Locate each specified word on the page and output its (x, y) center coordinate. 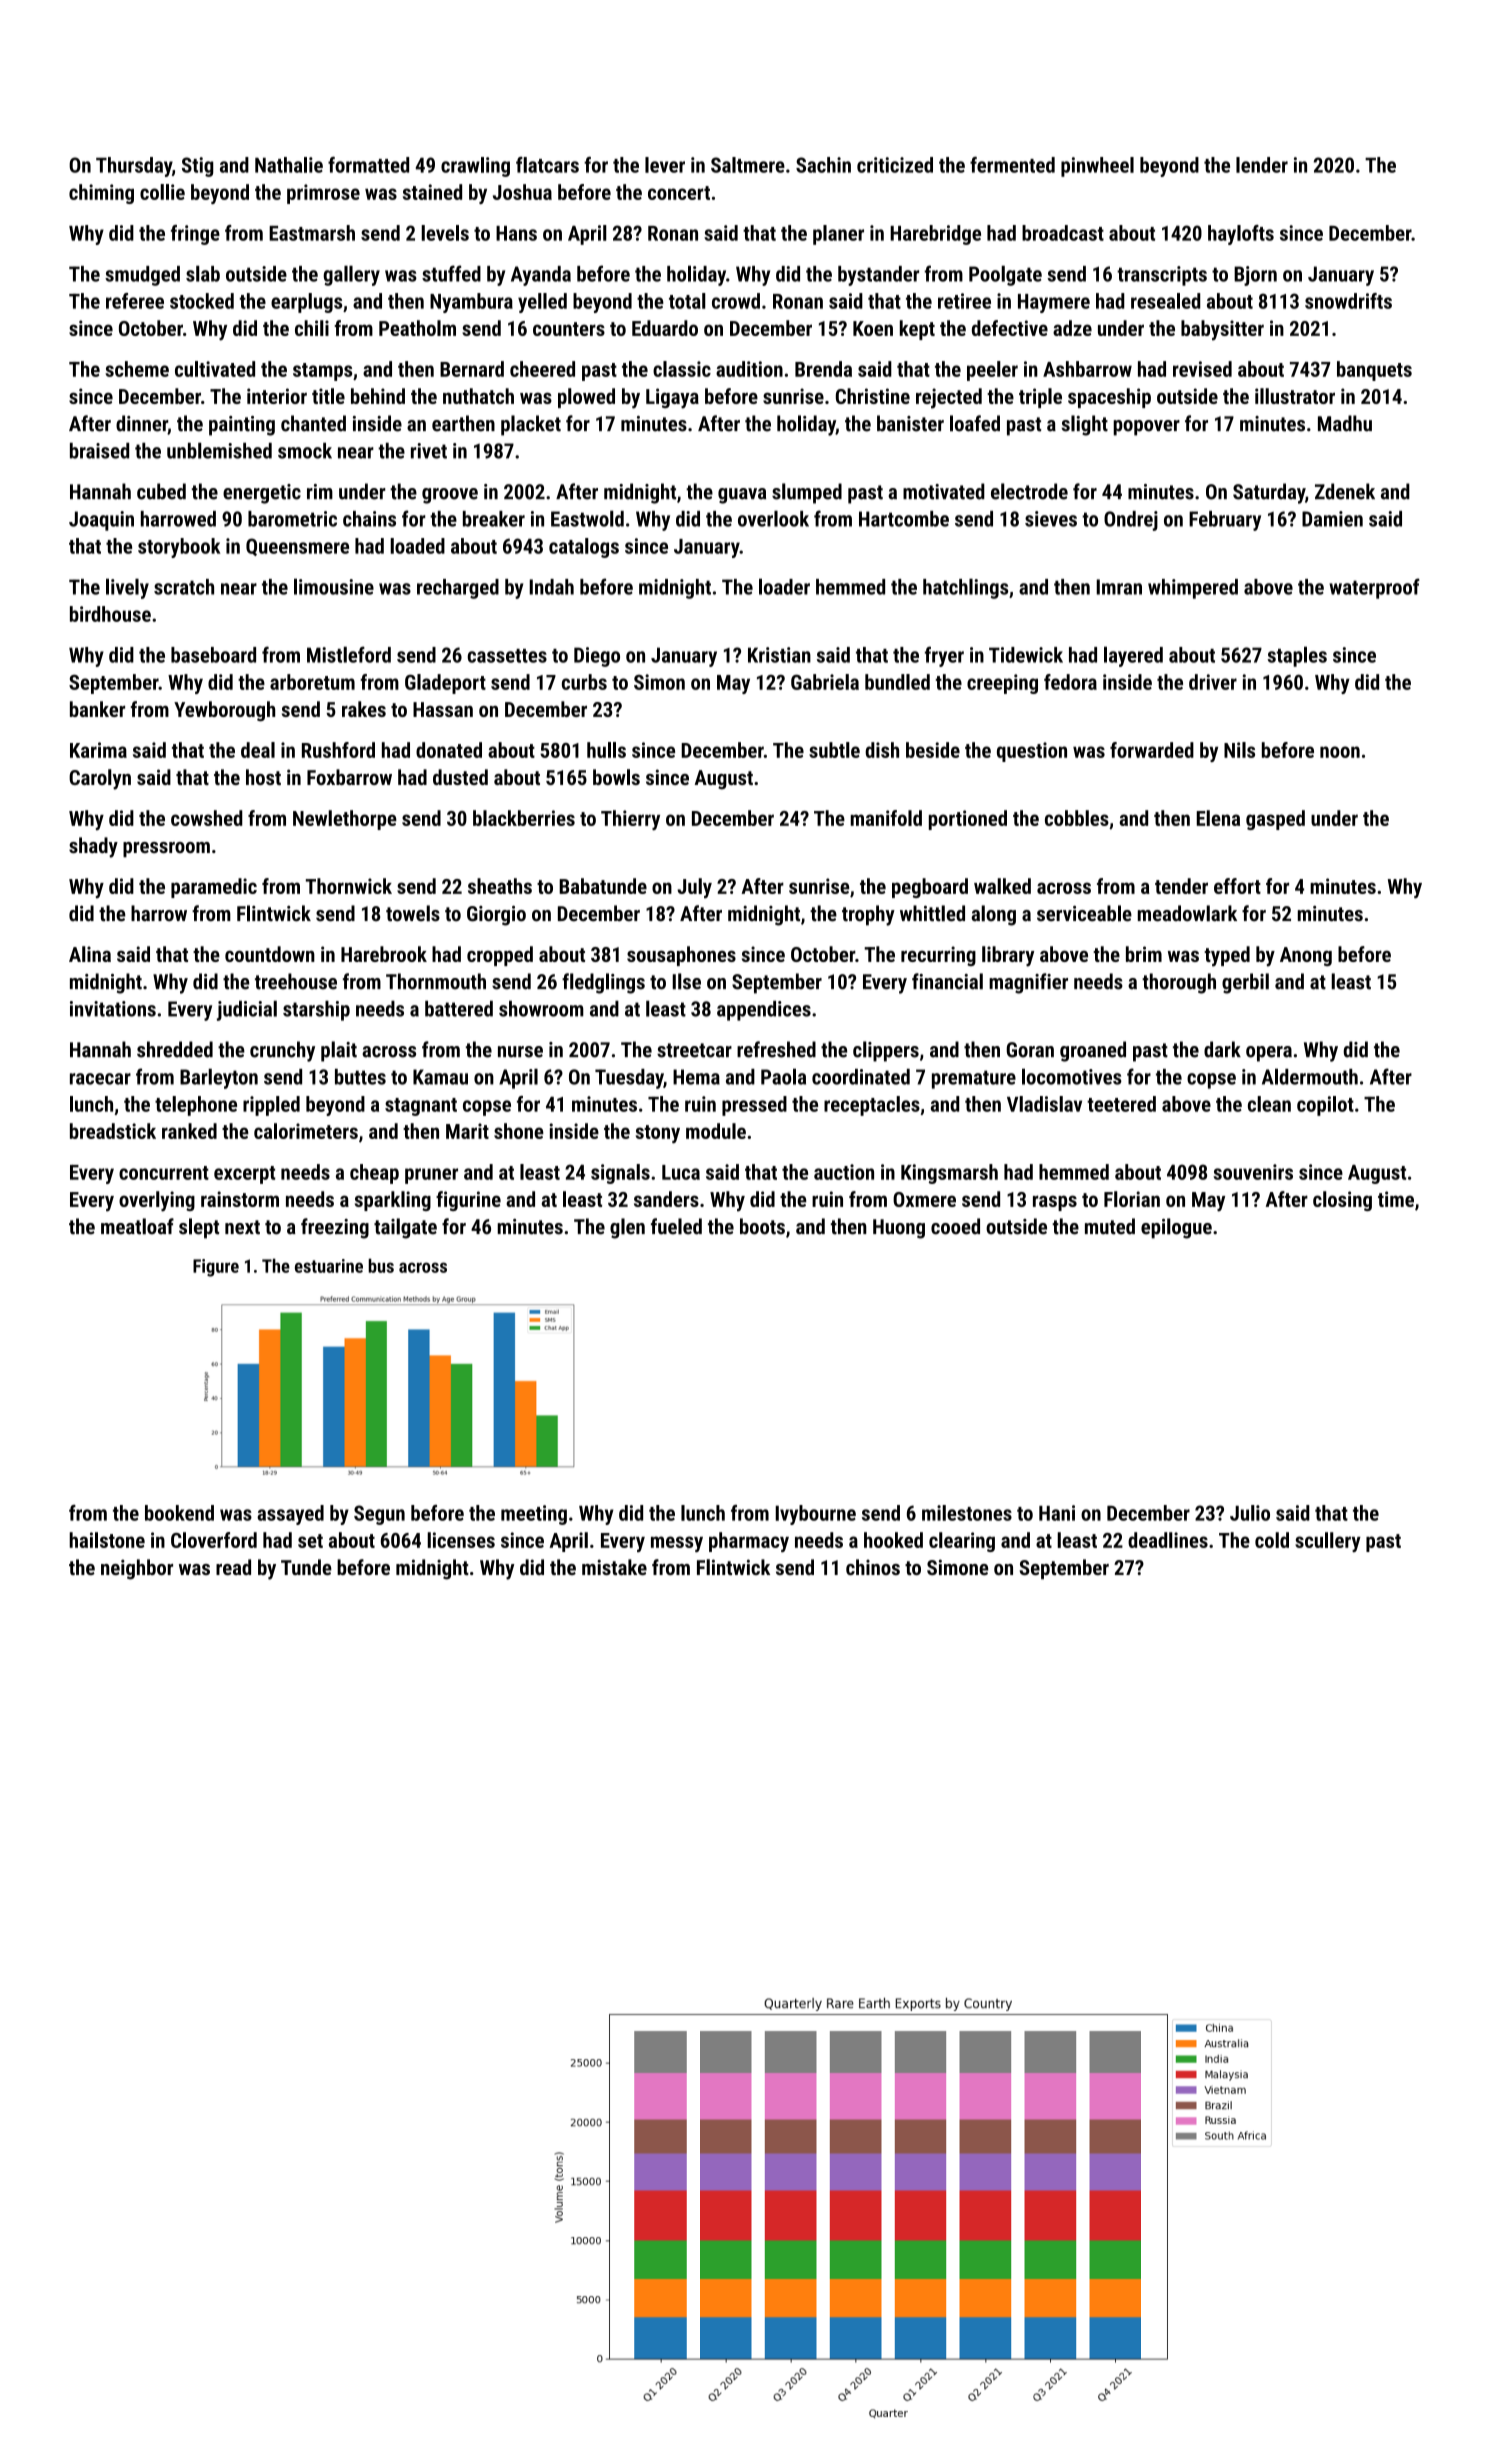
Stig (197, 167)
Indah (551, 587)
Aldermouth (1310, 1076)
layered (1133, 656)
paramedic (214, 888)
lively (127, 588)
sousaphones (681, 956)
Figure (216, 1268)
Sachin (823, 165)
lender (1262, 165)
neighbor (137, 1569)
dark (1222, 1049)
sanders (666, 1199)
